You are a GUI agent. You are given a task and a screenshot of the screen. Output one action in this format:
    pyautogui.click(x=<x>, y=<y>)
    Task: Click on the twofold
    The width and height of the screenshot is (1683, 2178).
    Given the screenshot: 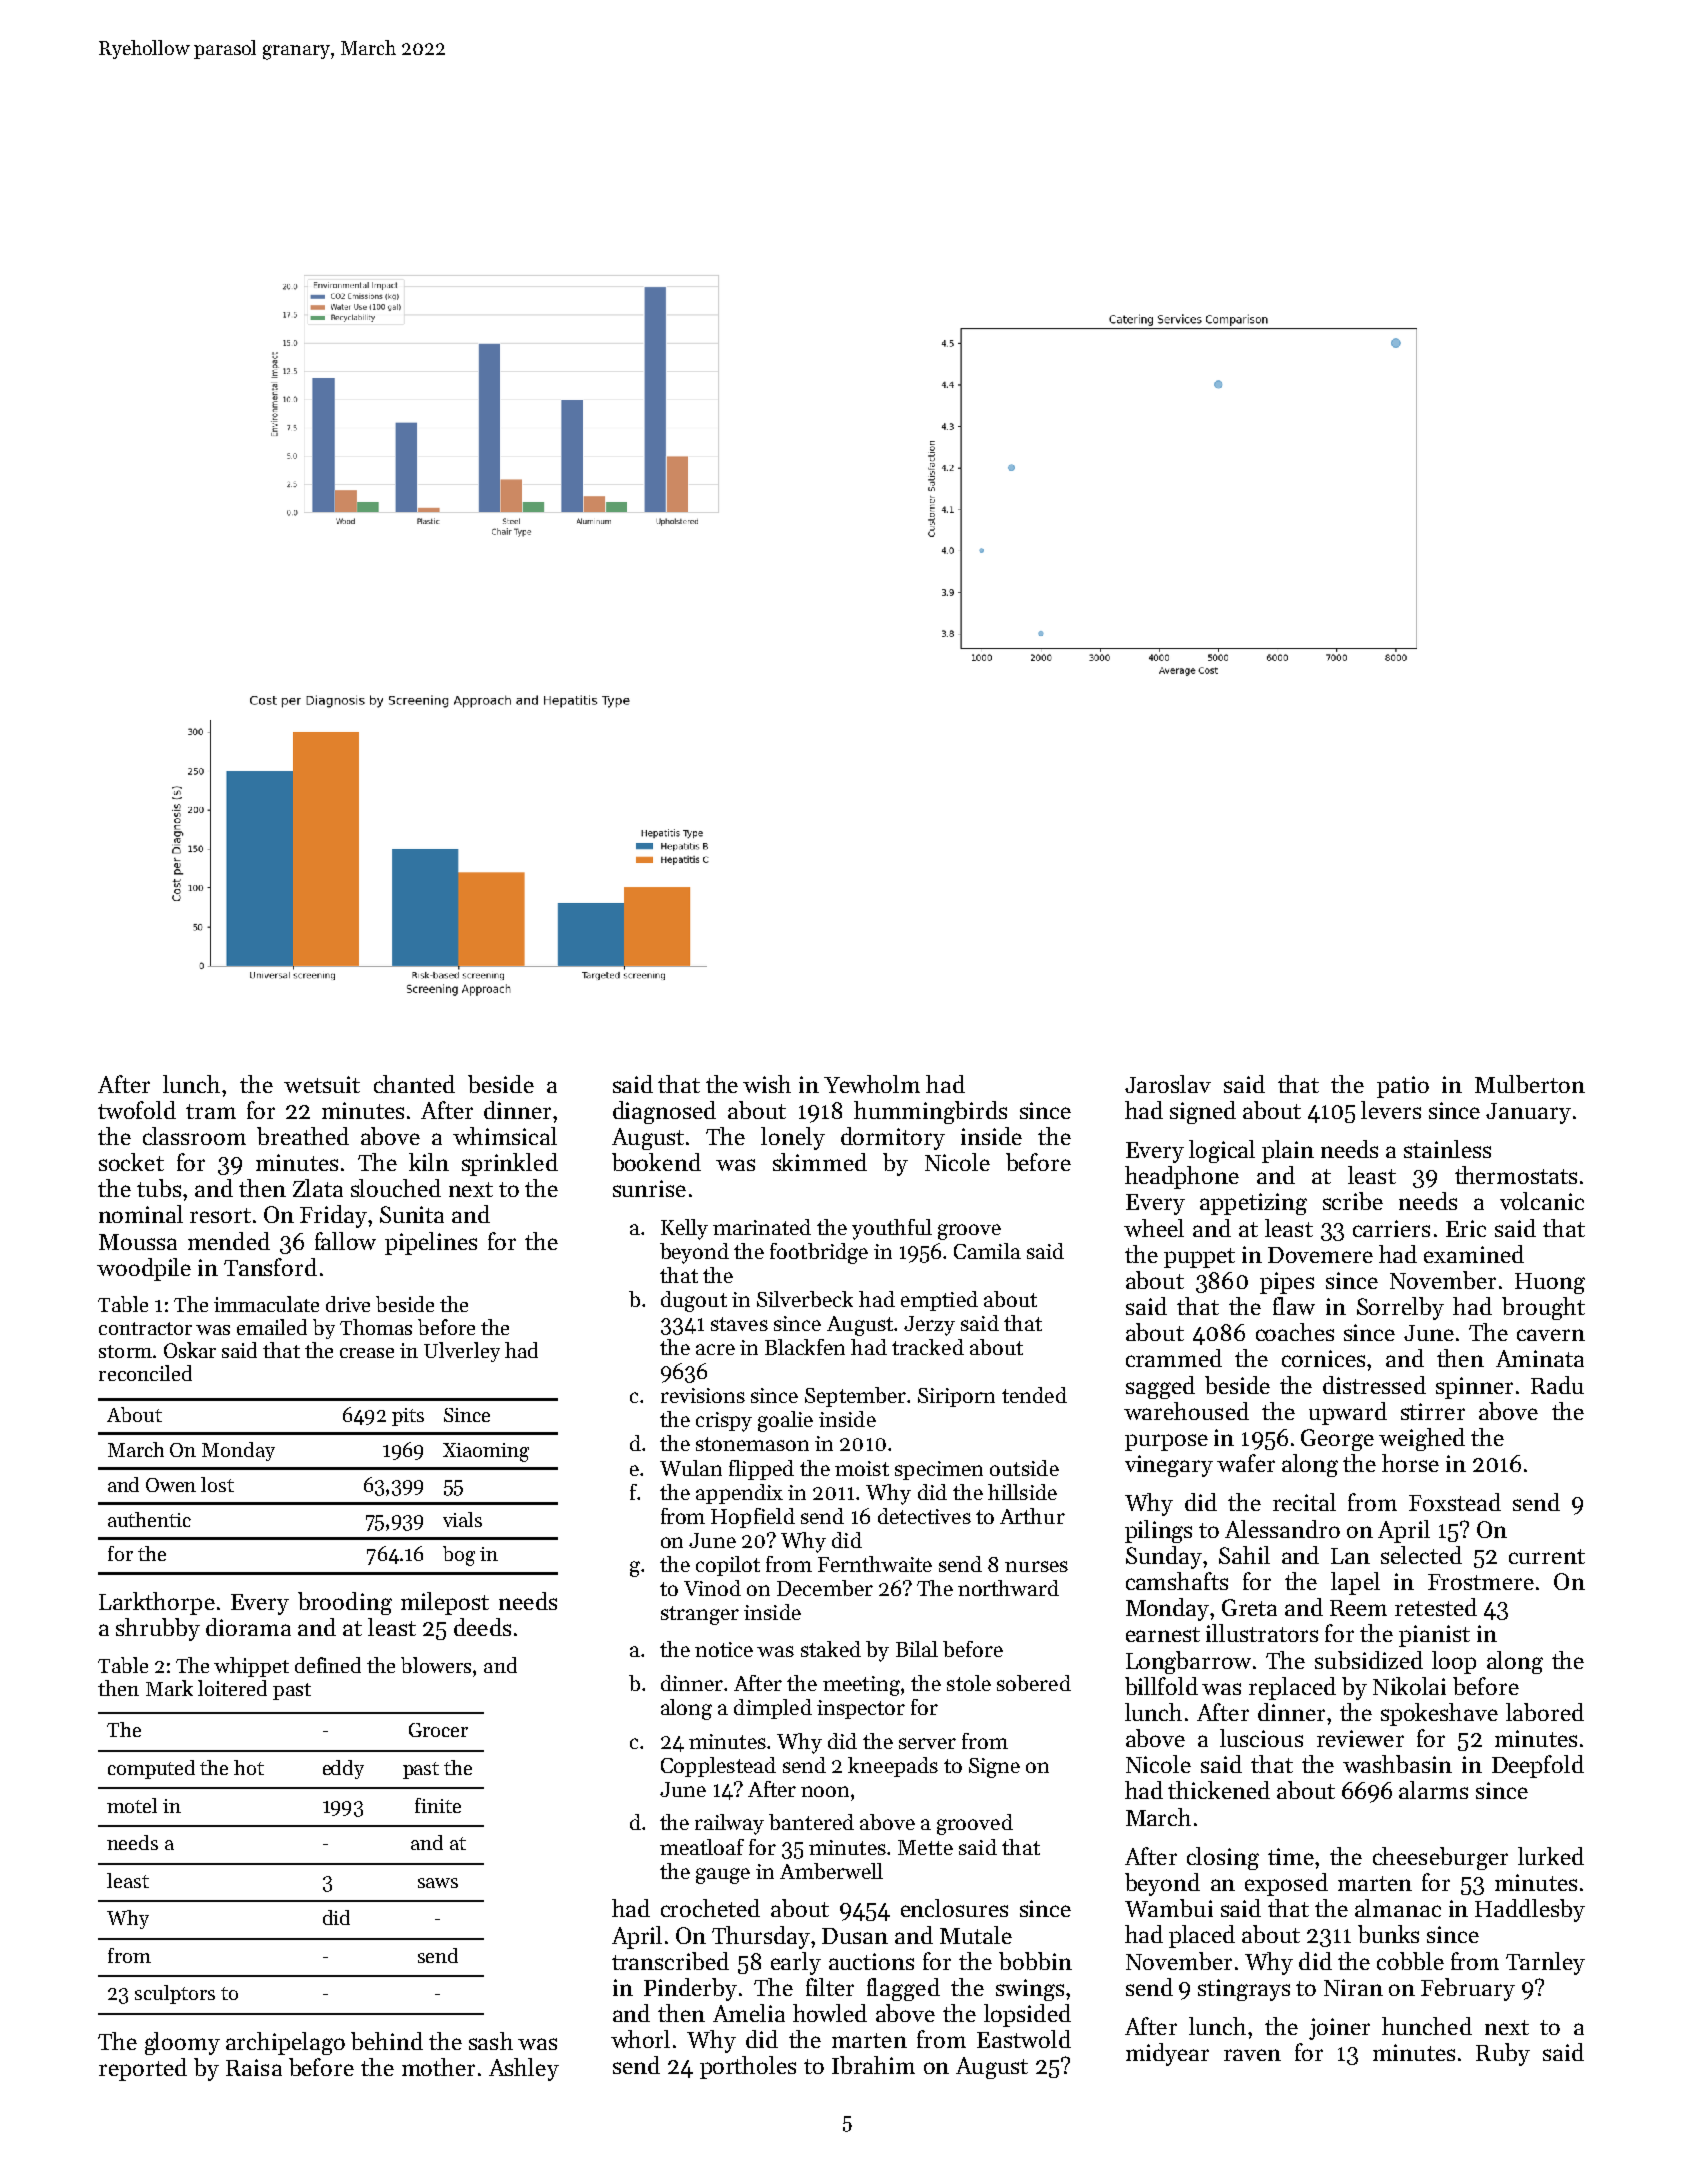 What is the action you would take?
    pyautogui.click(x=137, y=1110)
